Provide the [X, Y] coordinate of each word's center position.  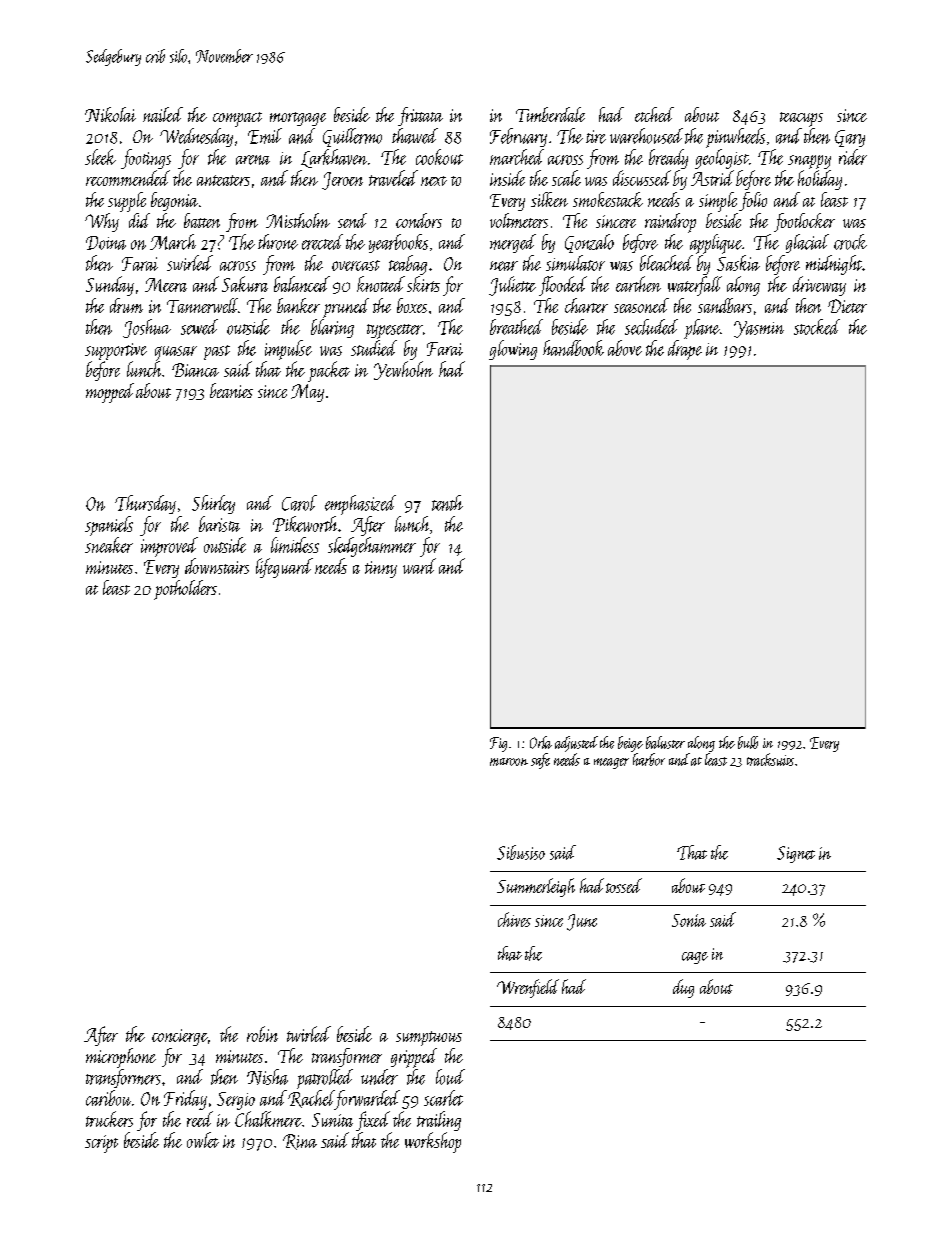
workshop [433, 1142]
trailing [439, 1121]
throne [278, 242]
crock [850, 242]
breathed [516, 327]
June [582, 922]
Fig [498, 744]
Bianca [195, 370]
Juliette [512, 286]
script [101, 1144]
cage [695, 958]
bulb [748, 742]
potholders [185, 590]
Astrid [712, 178]
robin [262, 1034]
